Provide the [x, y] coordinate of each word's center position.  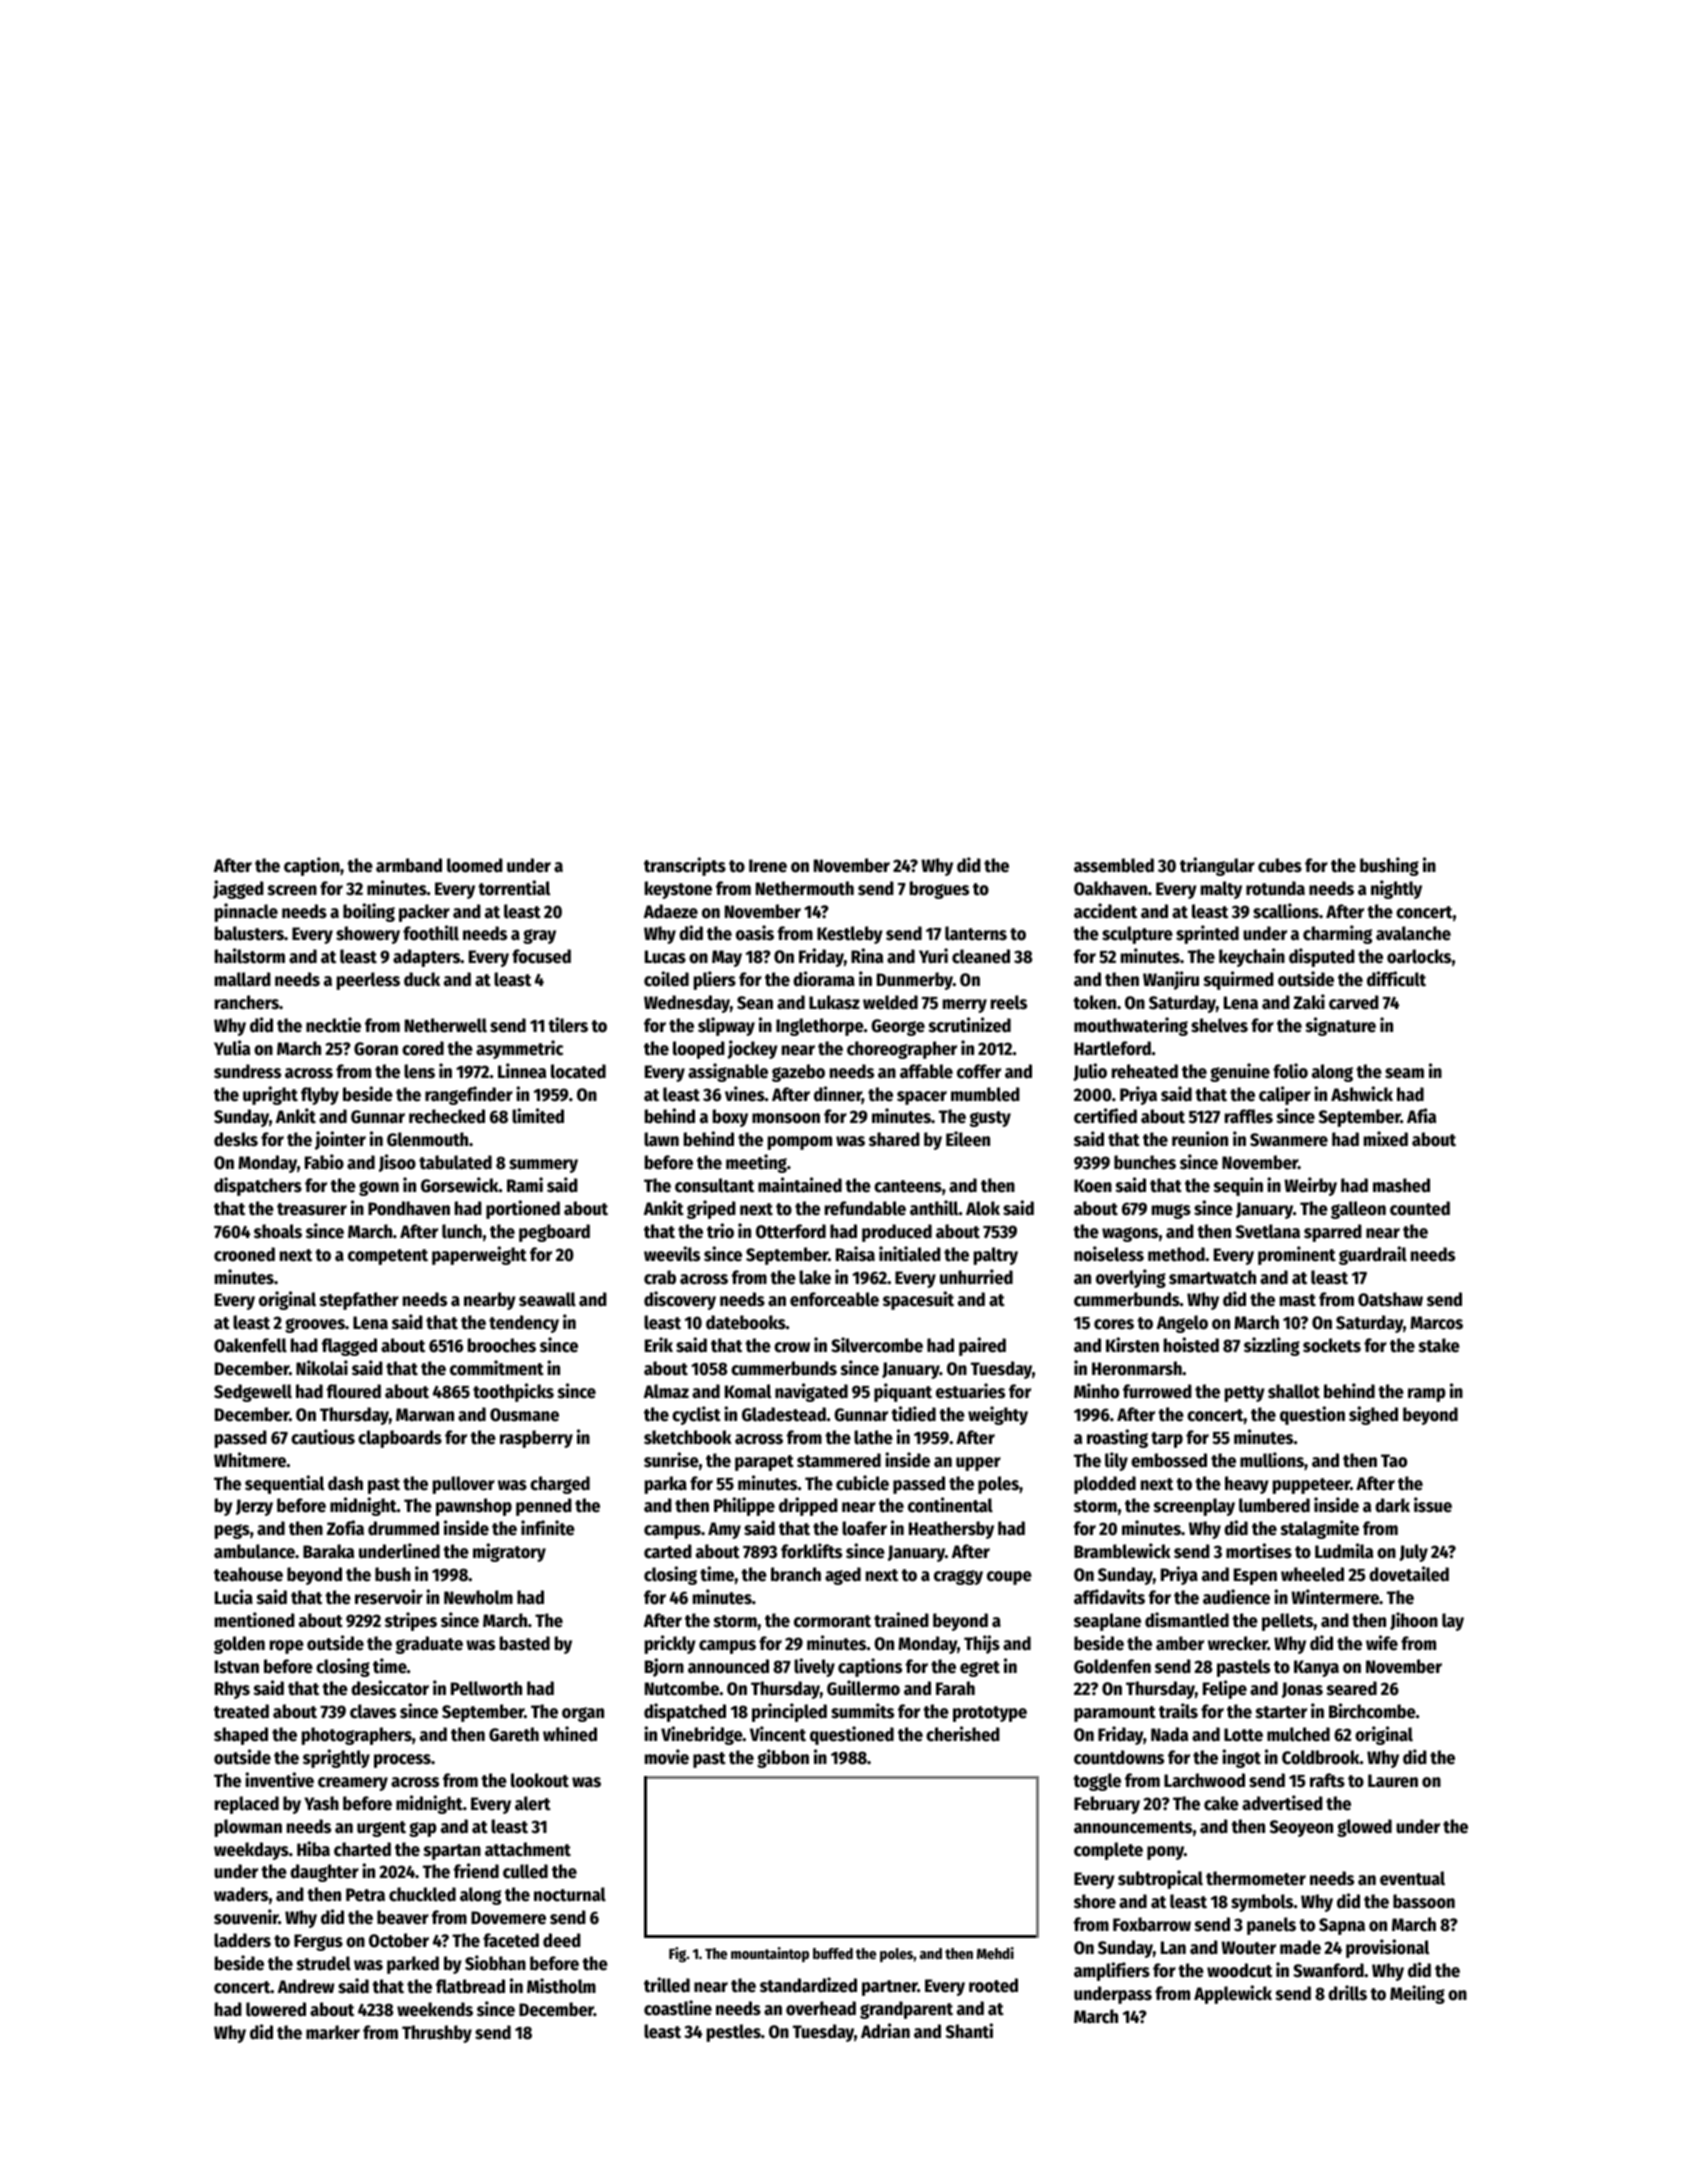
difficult [1396, 979]
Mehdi [995, 1953]
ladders [242, 1940]
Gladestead [784, 1414]
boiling [369, 912]
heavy [1247, 1485]
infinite [548, 1528]
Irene [768, 866]
